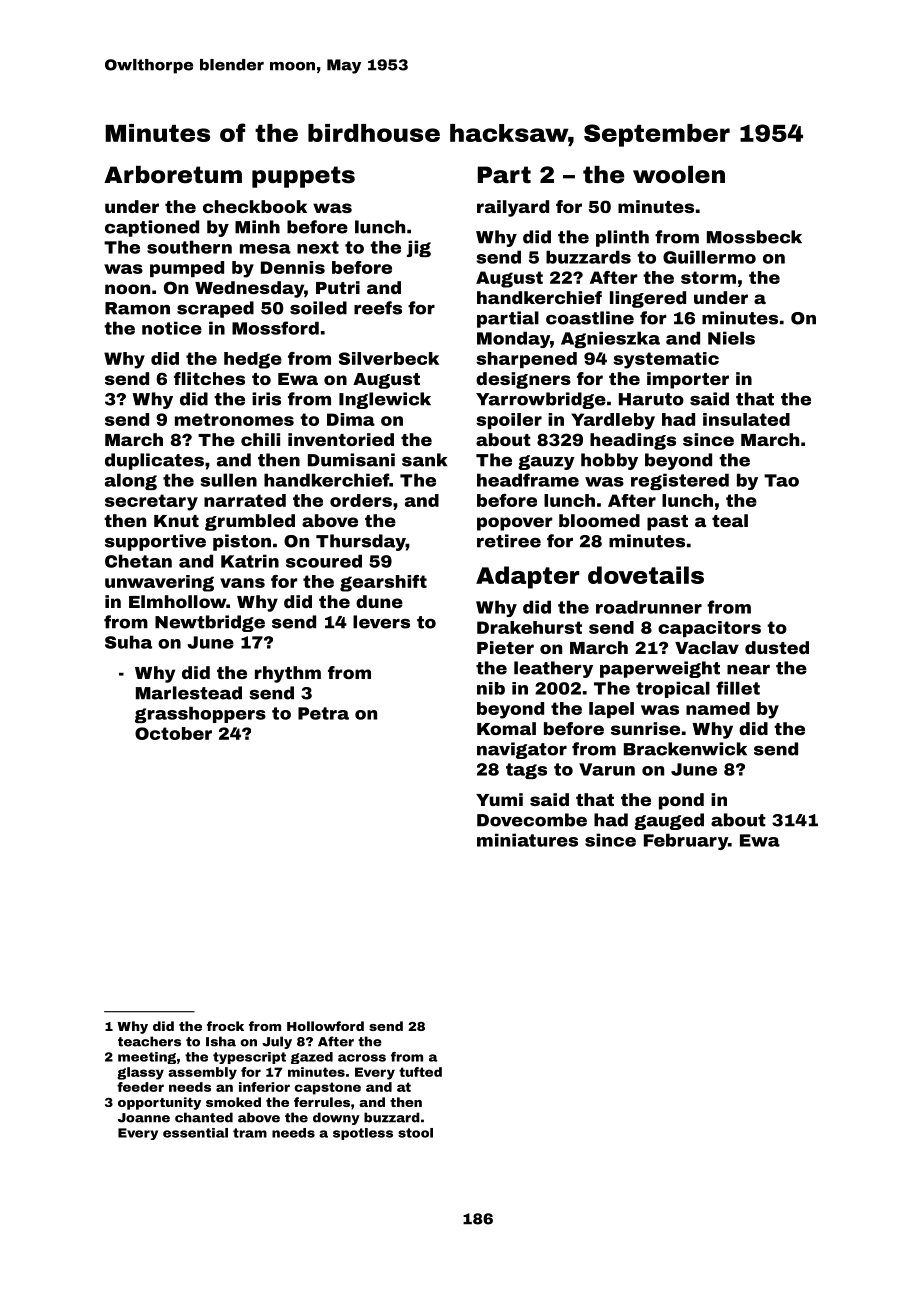 The image size is (924, 1311). What do you see at coordinates (250, 1133) in the image?
I see `tram` at bounding box center [250, 1133].
